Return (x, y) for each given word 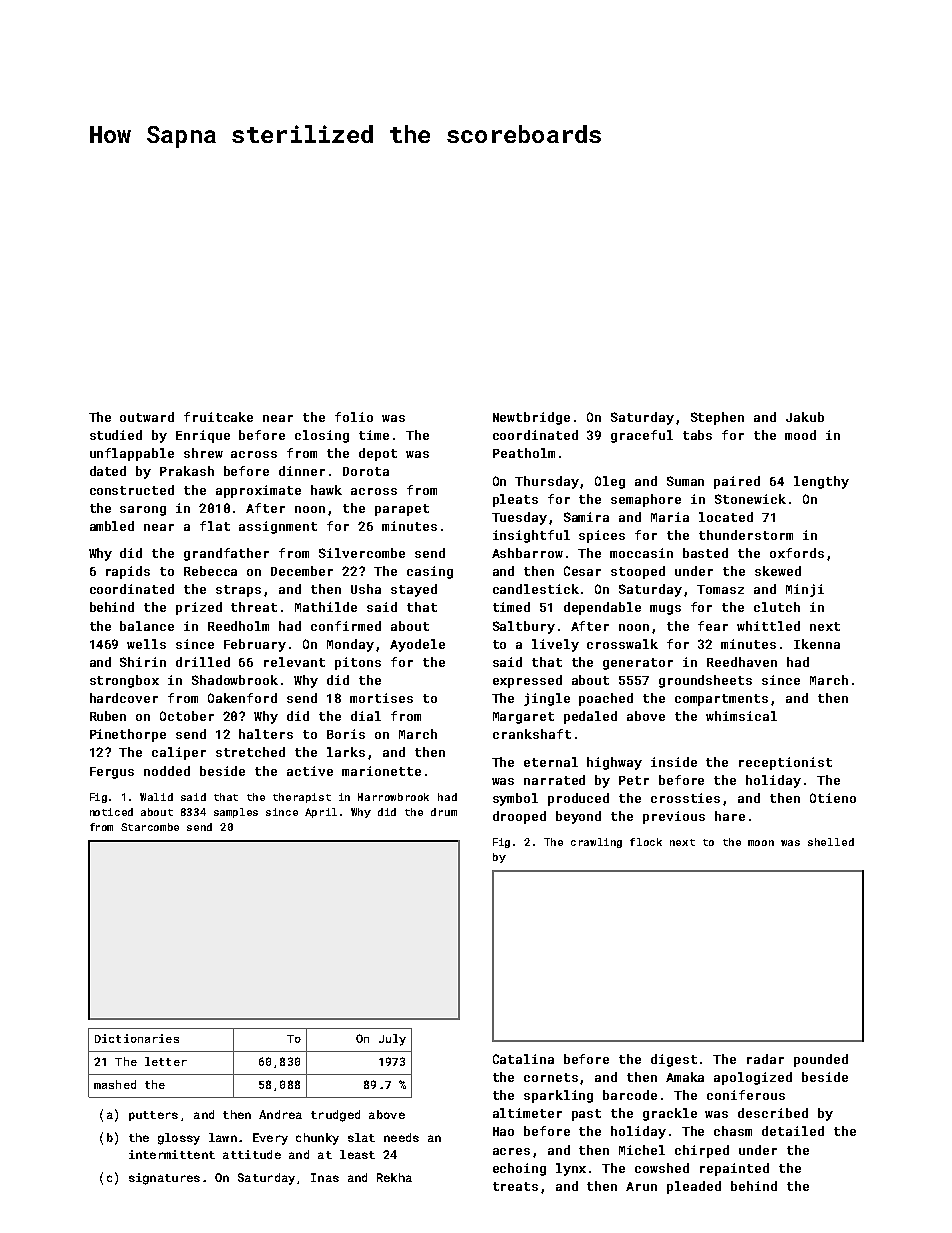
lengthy (821, 482)
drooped (519, 817)
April (321, 813)
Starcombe (150, 827)
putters (153, 1116)
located (726, 517)
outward (147, 417)
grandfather (226, 554)
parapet (402, 510)
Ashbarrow (527, 553)
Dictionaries (137, 1038)
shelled (831, 842)
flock (646, 842)
